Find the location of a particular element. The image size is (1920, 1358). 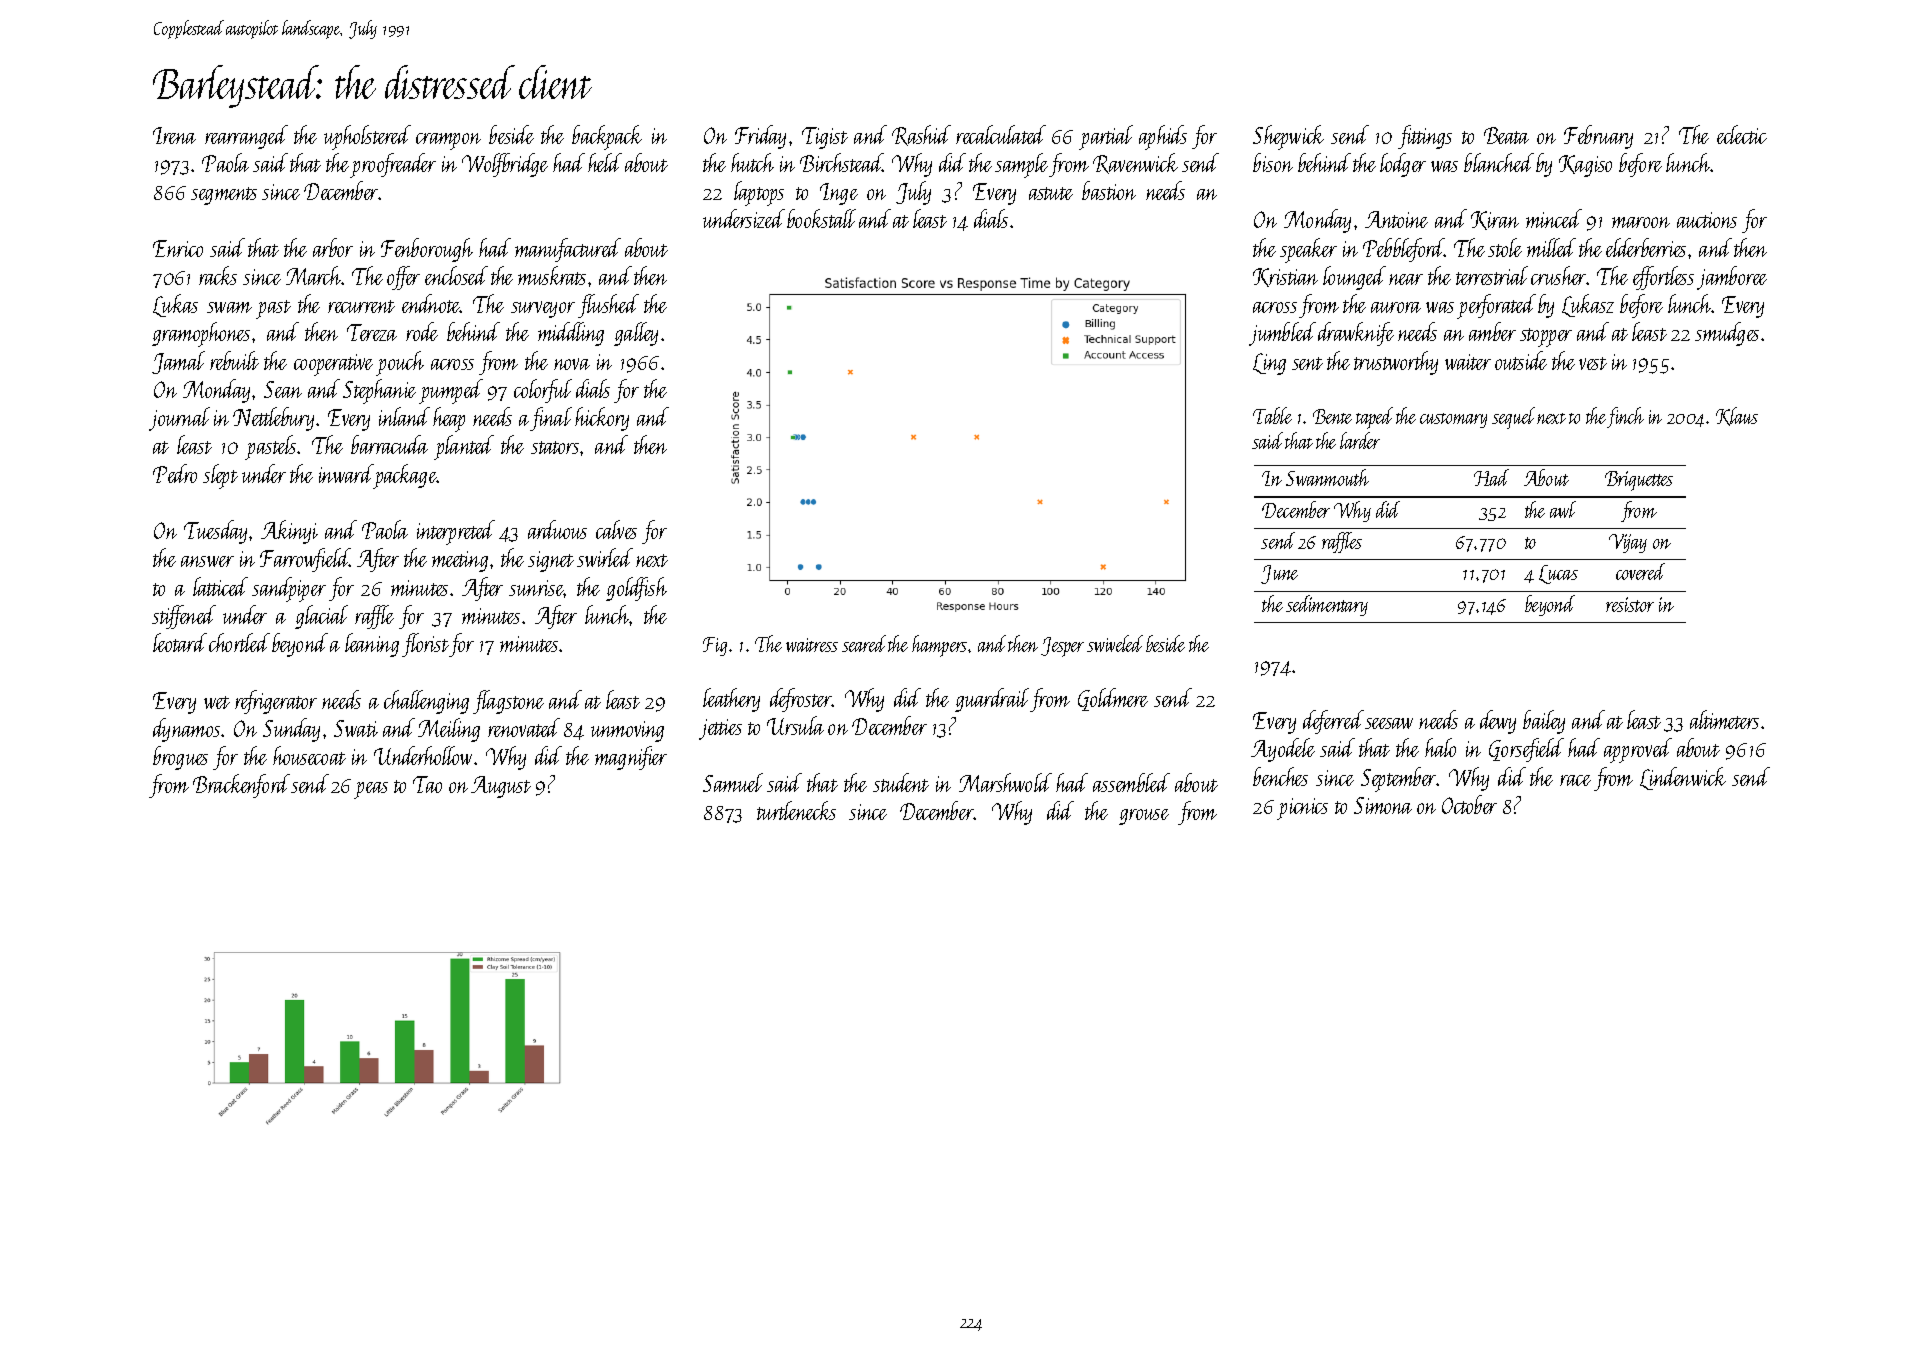

Akinyi is located at coordinates (289, 532).
